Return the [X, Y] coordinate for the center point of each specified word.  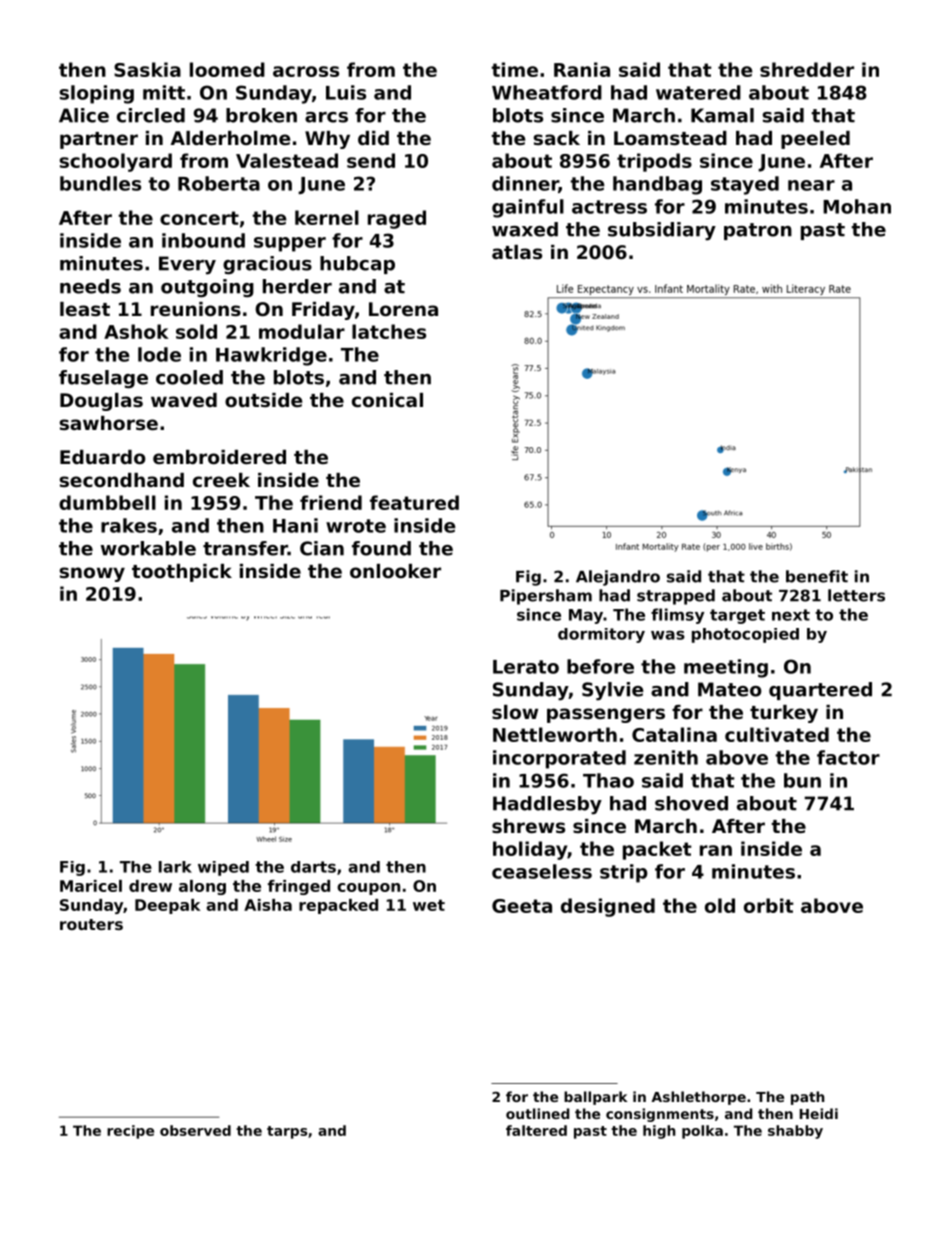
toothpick [182, 573]
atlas [517, 252]
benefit [817, 576]
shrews [528, 826]
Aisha [268, 905]
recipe [130, 1132]
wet [429, 905]
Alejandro [618, 578]
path [808, 1098]
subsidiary [662, 231]
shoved [691, 803]
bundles [100, 183]
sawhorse [108, 423]
